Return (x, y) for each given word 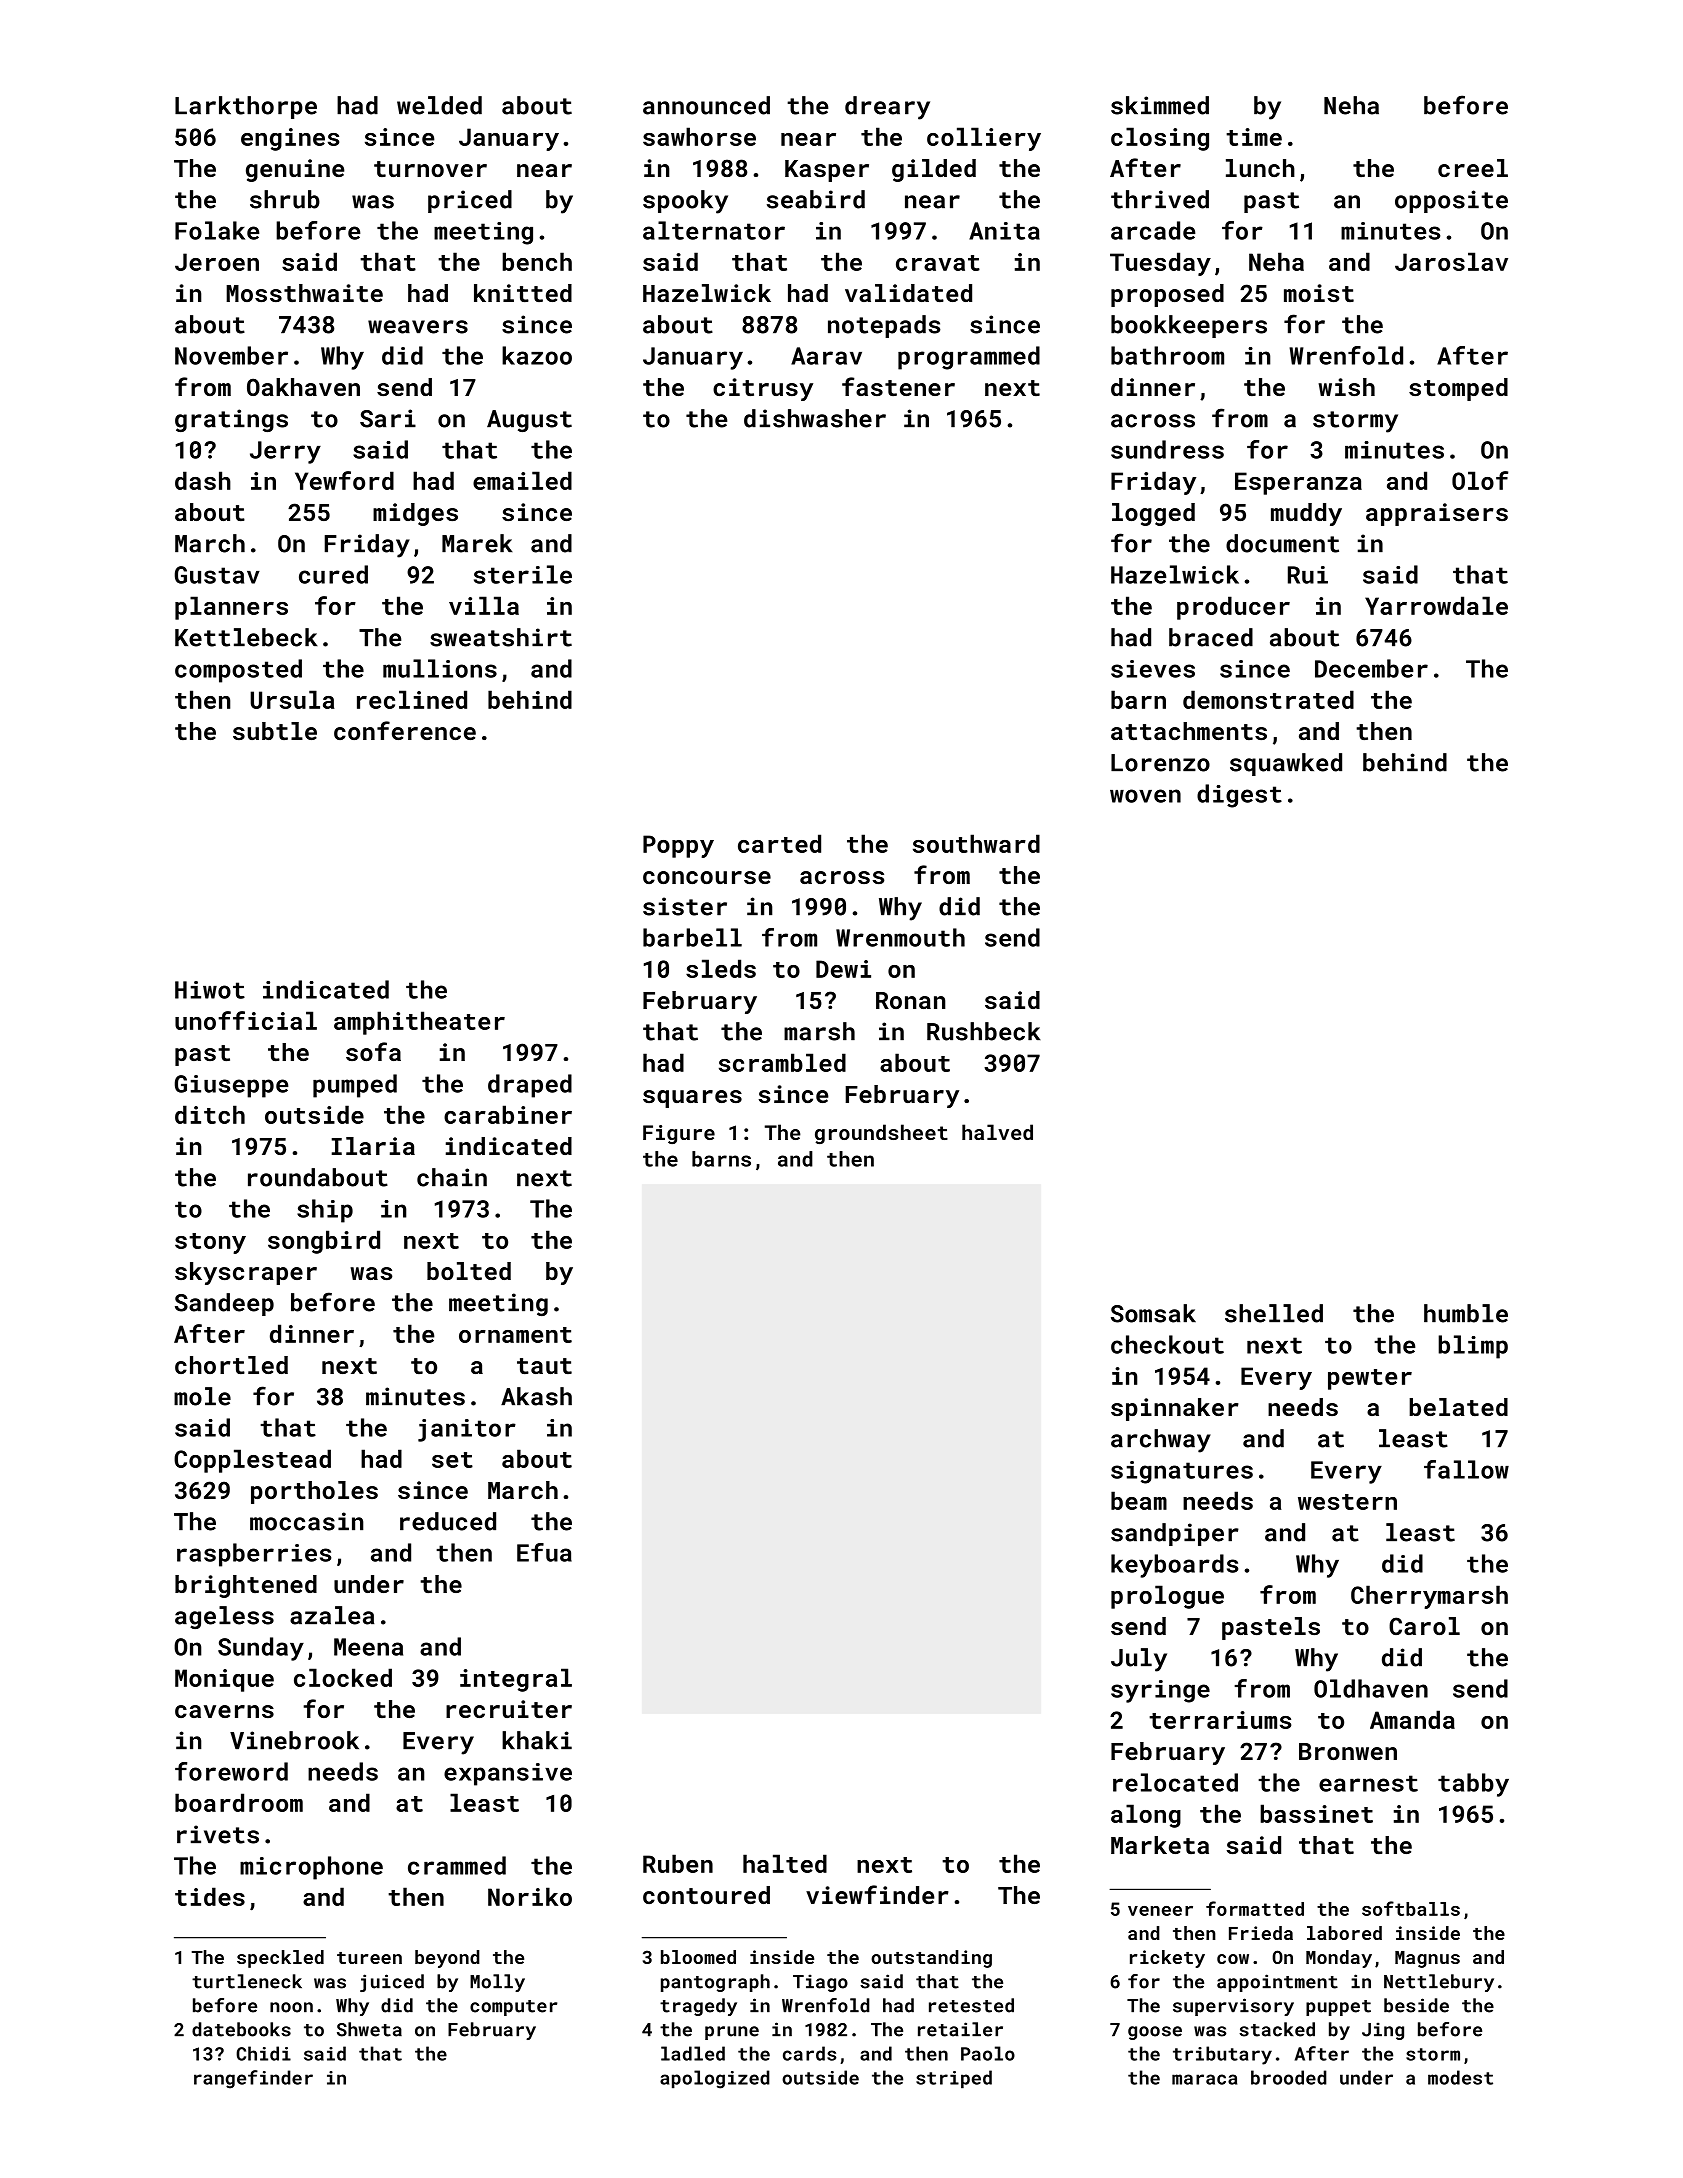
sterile (523, 574)
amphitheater (419, 1023)
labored (1344, 1933)
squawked (1286, 764)
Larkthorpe (246, 107)
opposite (1451, 201)
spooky (685, 202)
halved (997, 1132)
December (1371, 668)
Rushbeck (984, 1031)
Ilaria (373, 1146)
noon (291, 2007)
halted (785, 1863)
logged (1153, 514)
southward (976, 843)
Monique (224, 1680)
